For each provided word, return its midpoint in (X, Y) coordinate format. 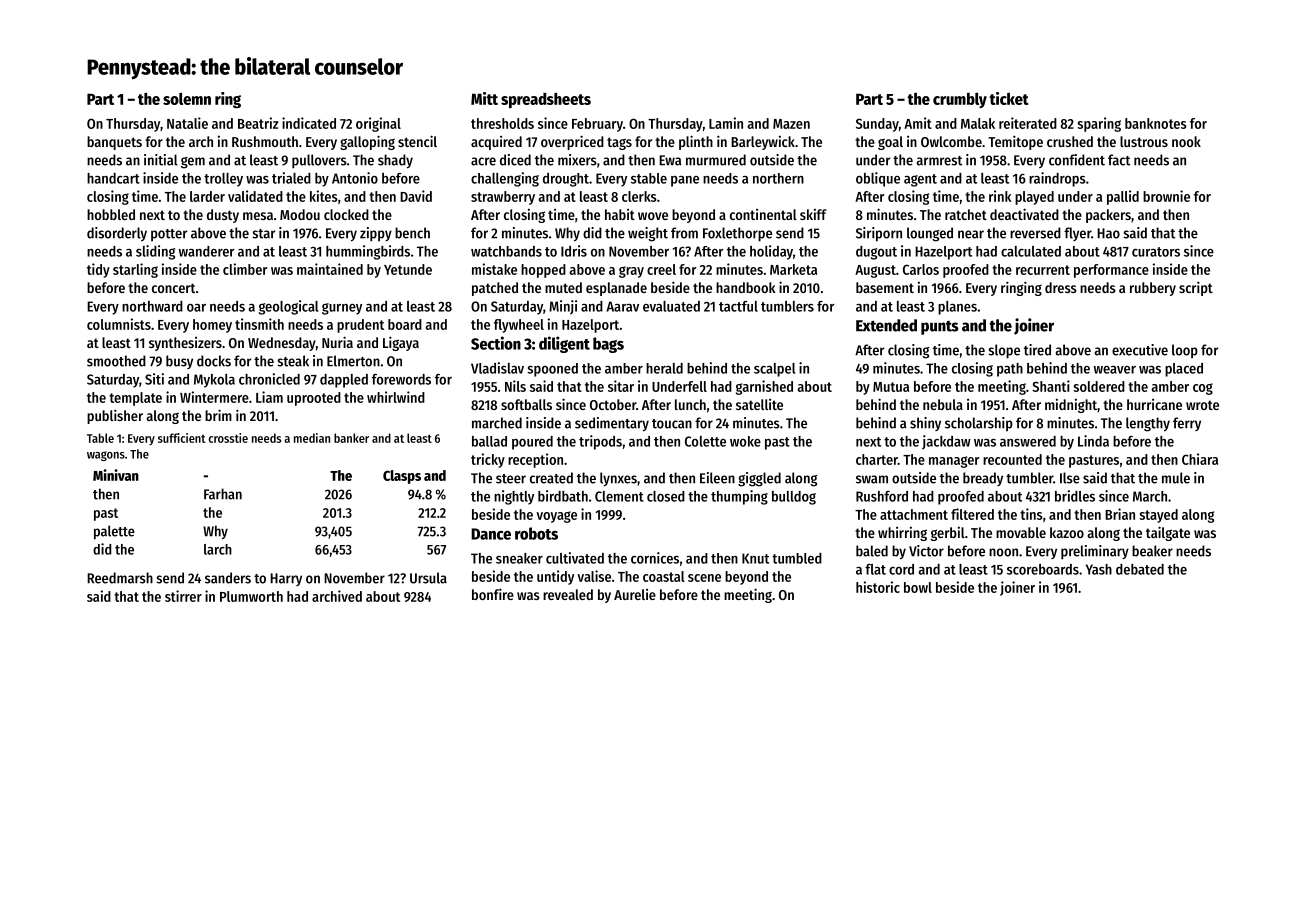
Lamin (726, 123)
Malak (978, 123)
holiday (771, 252)
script (1196, 288)
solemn (187, 99)
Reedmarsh (120, 578)
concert (173, 288)
